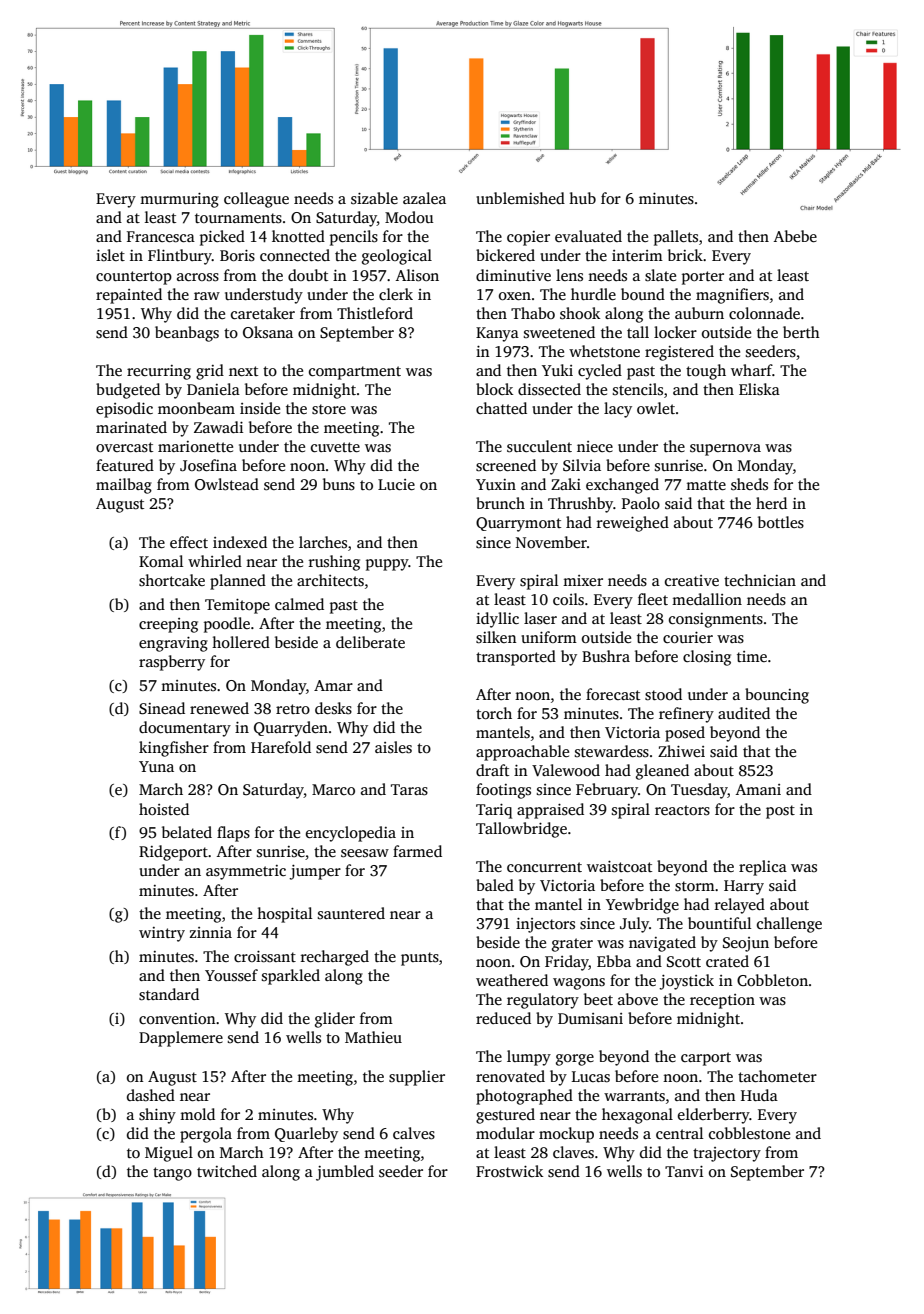 This screenshot has width=924, height=1314. I want to click on concurrent, so click(544, 867).
